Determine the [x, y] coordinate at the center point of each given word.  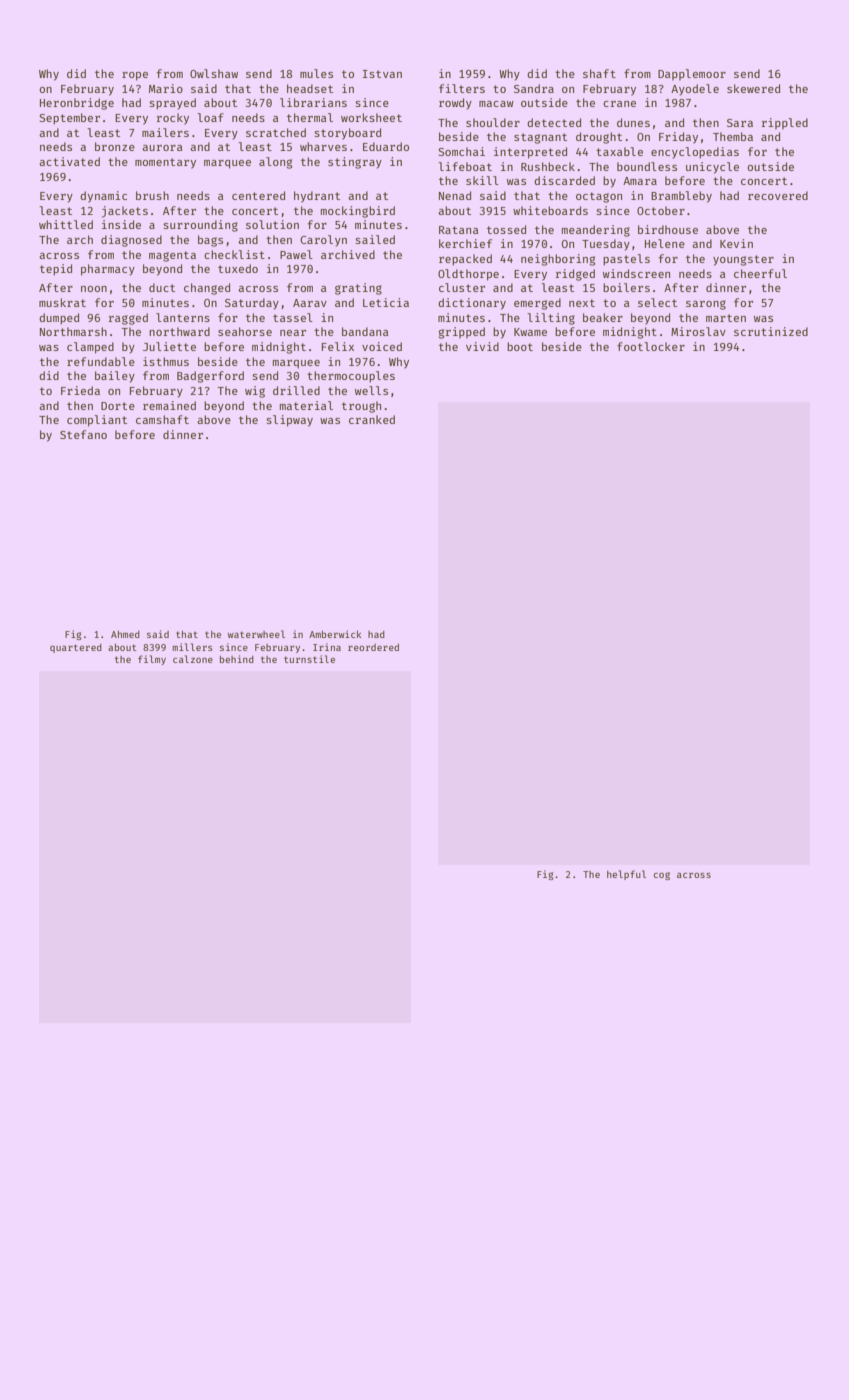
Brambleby [681, 197]
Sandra [534, 88]
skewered [753, 88]
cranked [372, 419]
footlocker [651, 346]
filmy [152, 660]
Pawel [296, 254]
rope [135, 76]
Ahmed [125, 634]
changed [207, 289]
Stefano [83, 434]
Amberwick [335, 634]
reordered [373, 647]
